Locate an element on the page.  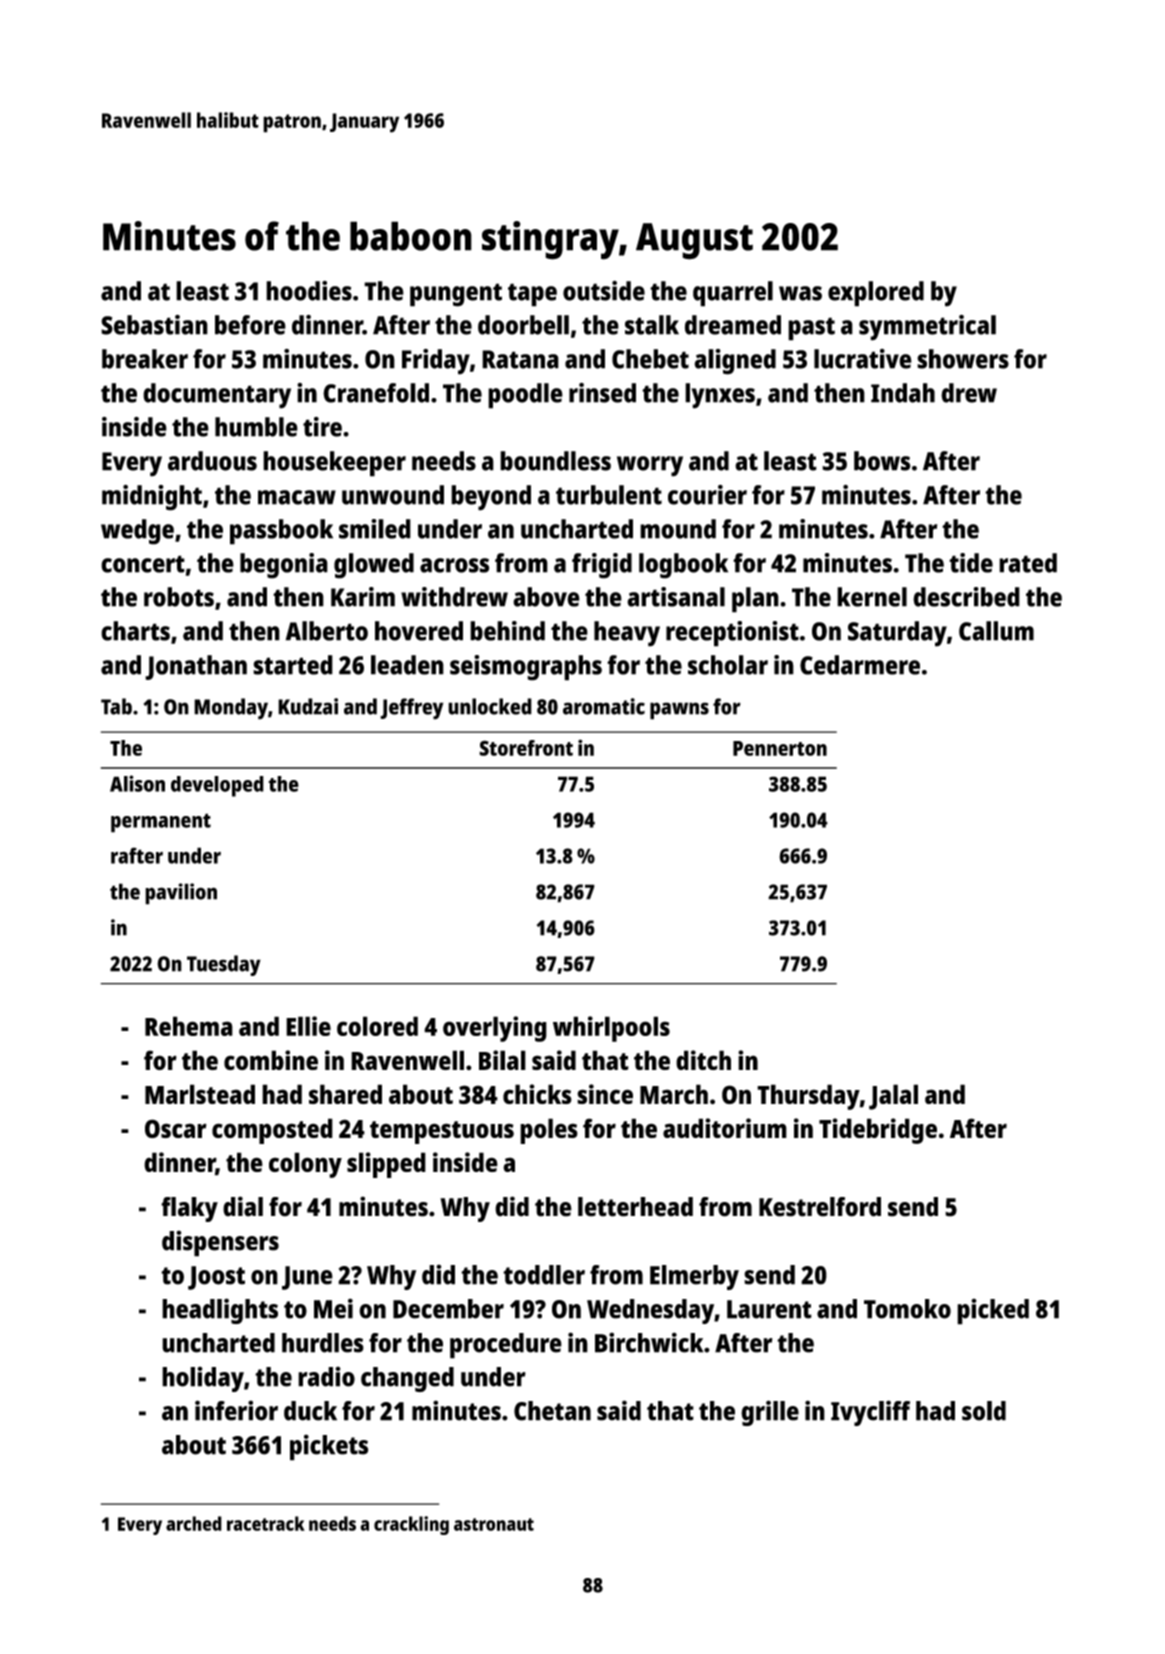
Tuesday is located at coordinates (224, 965).
